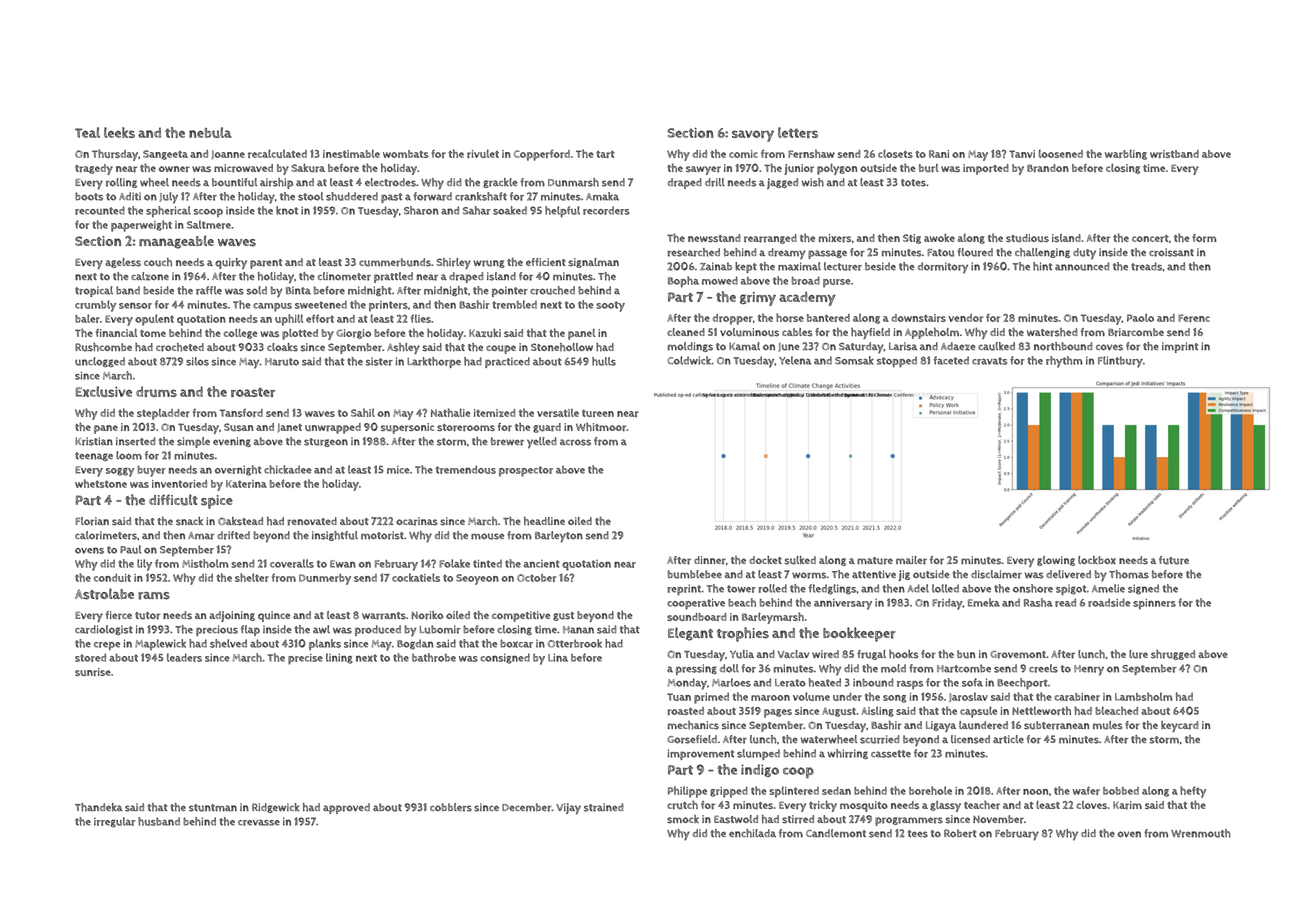 Image resolution: width=1308 pixels, height=924 pixels. Describe the element at coordinates (800, 560) in the screenshot. I see `sulked` at that location.
